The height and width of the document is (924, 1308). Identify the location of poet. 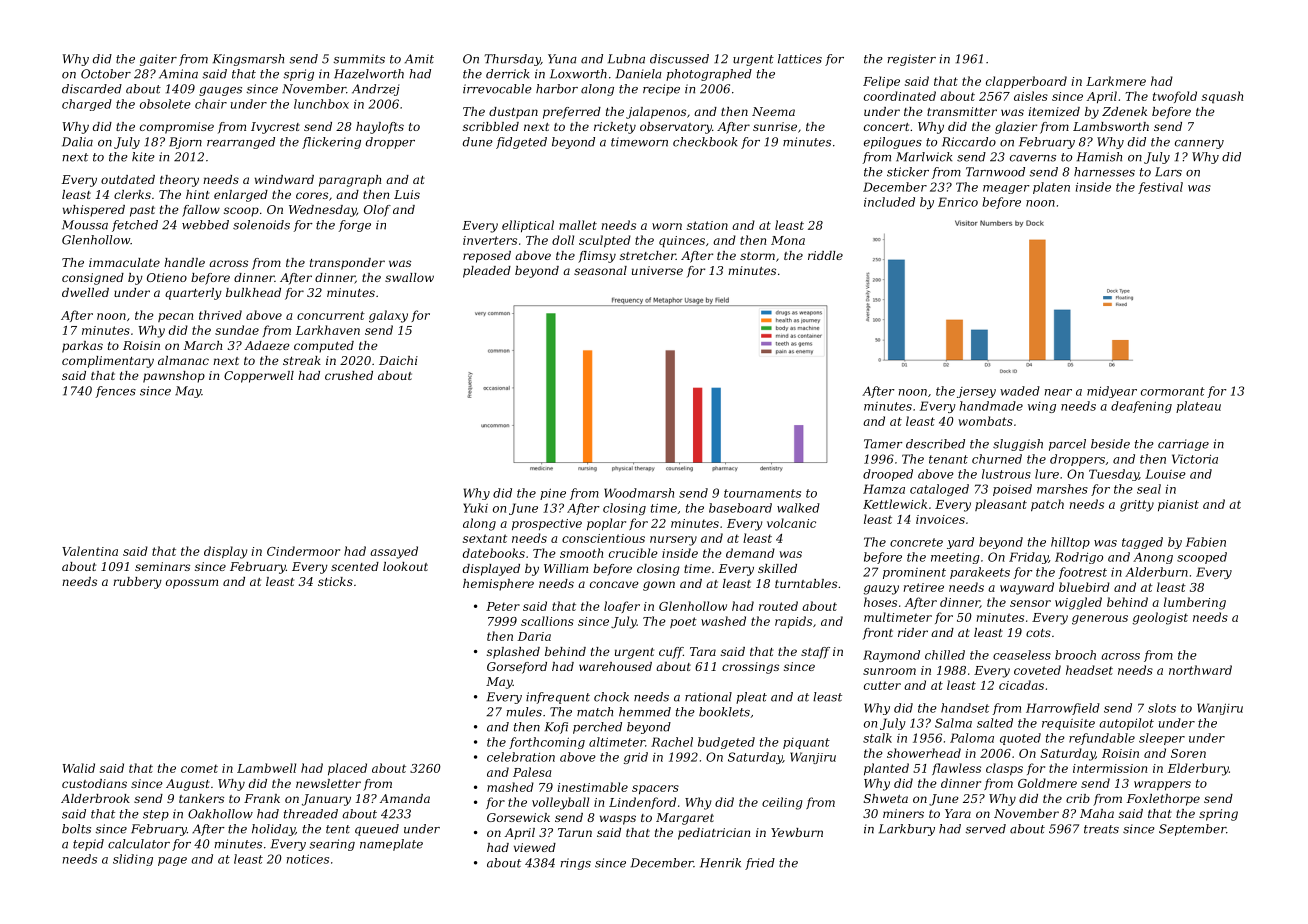
(683, 622).
